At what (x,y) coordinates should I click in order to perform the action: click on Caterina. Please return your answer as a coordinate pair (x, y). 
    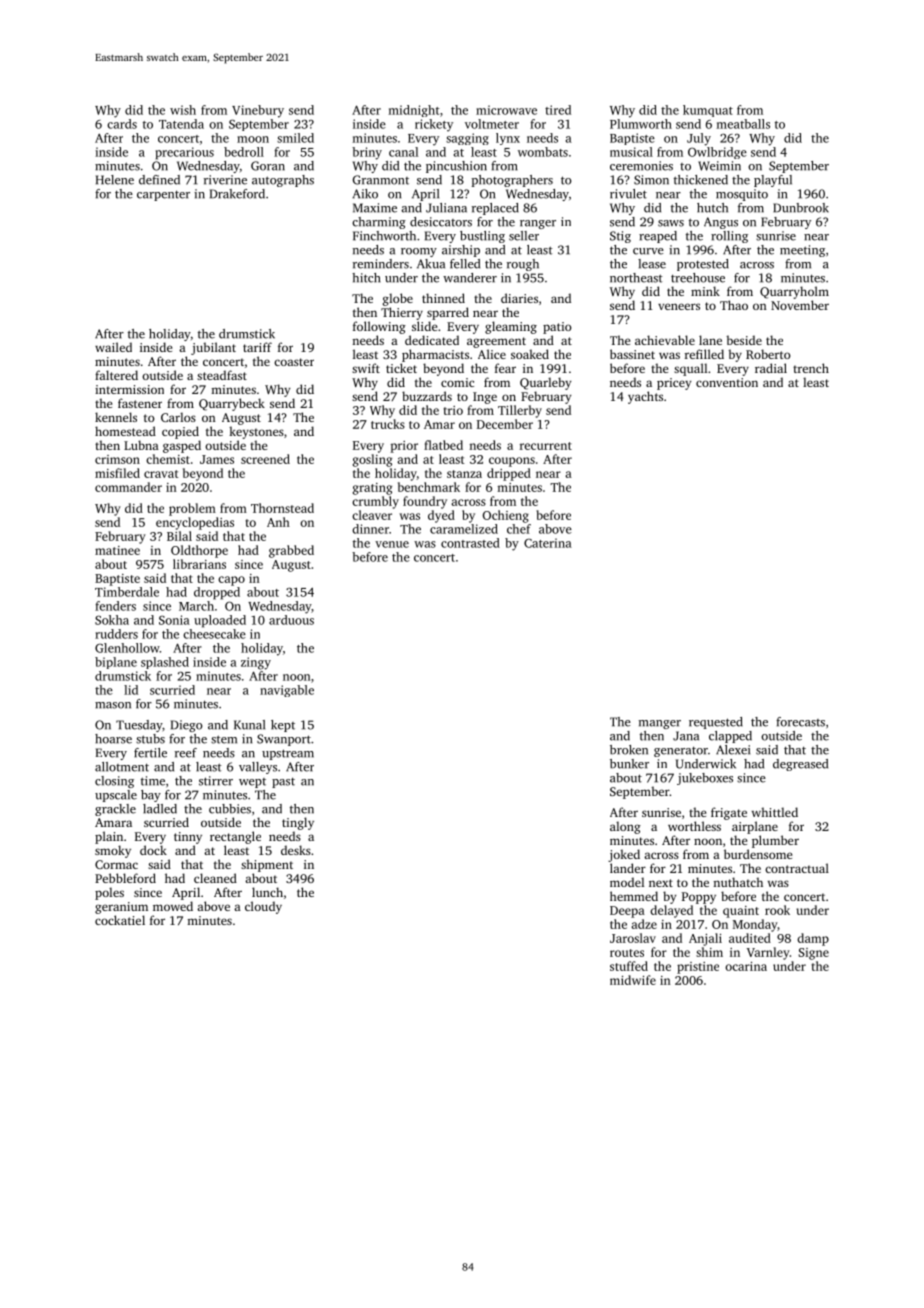
    Looking at the image, I should click on (548, 543).
